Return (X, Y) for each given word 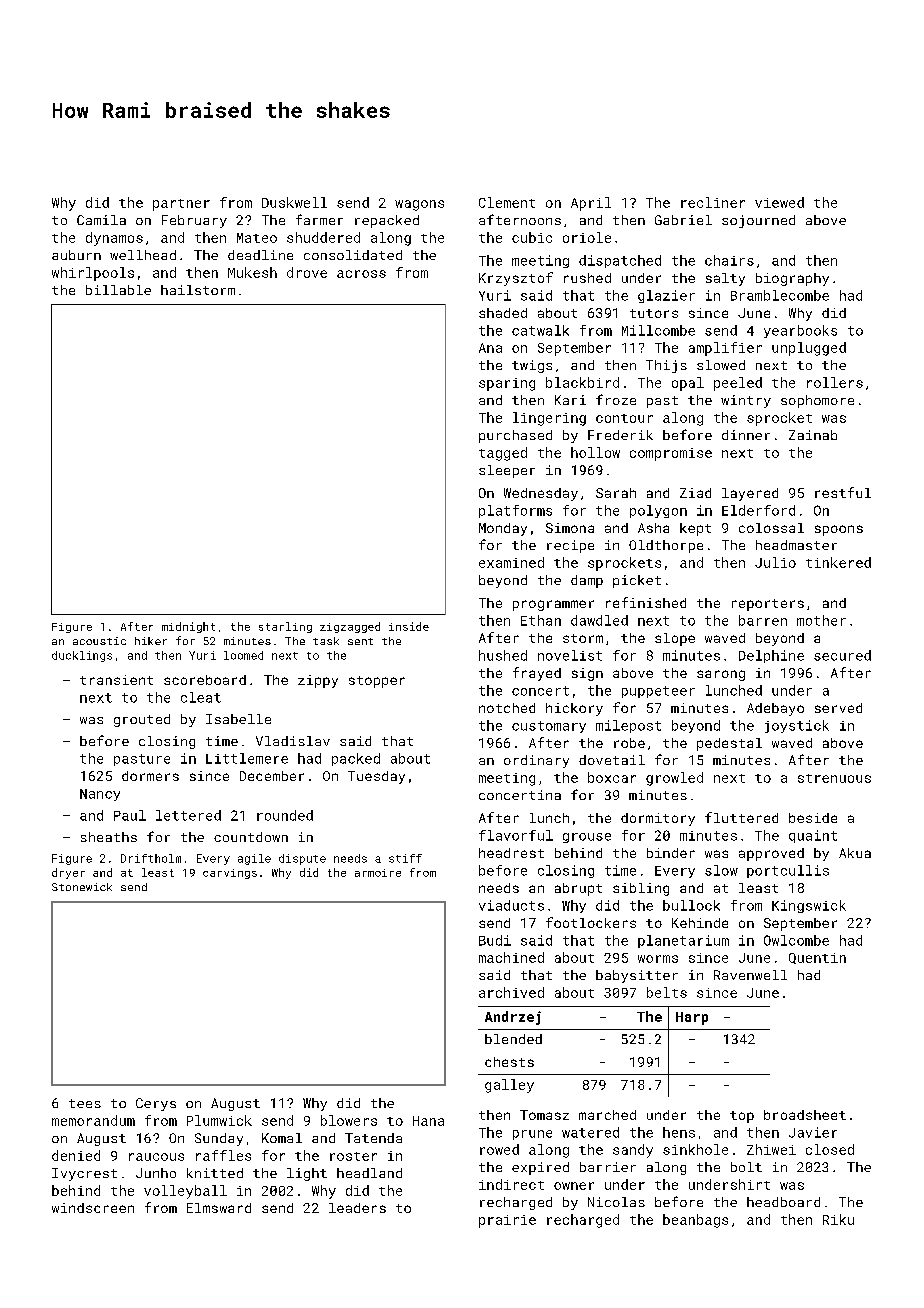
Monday (503, 529)
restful (843, 492)
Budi (495, 940)
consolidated (353, 255)
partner (181, 205)
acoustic (99, 641)
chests (509, 1062)
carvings (230, 874)
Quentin (817, 958)
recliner (713, 202)
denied (76, 1155)
